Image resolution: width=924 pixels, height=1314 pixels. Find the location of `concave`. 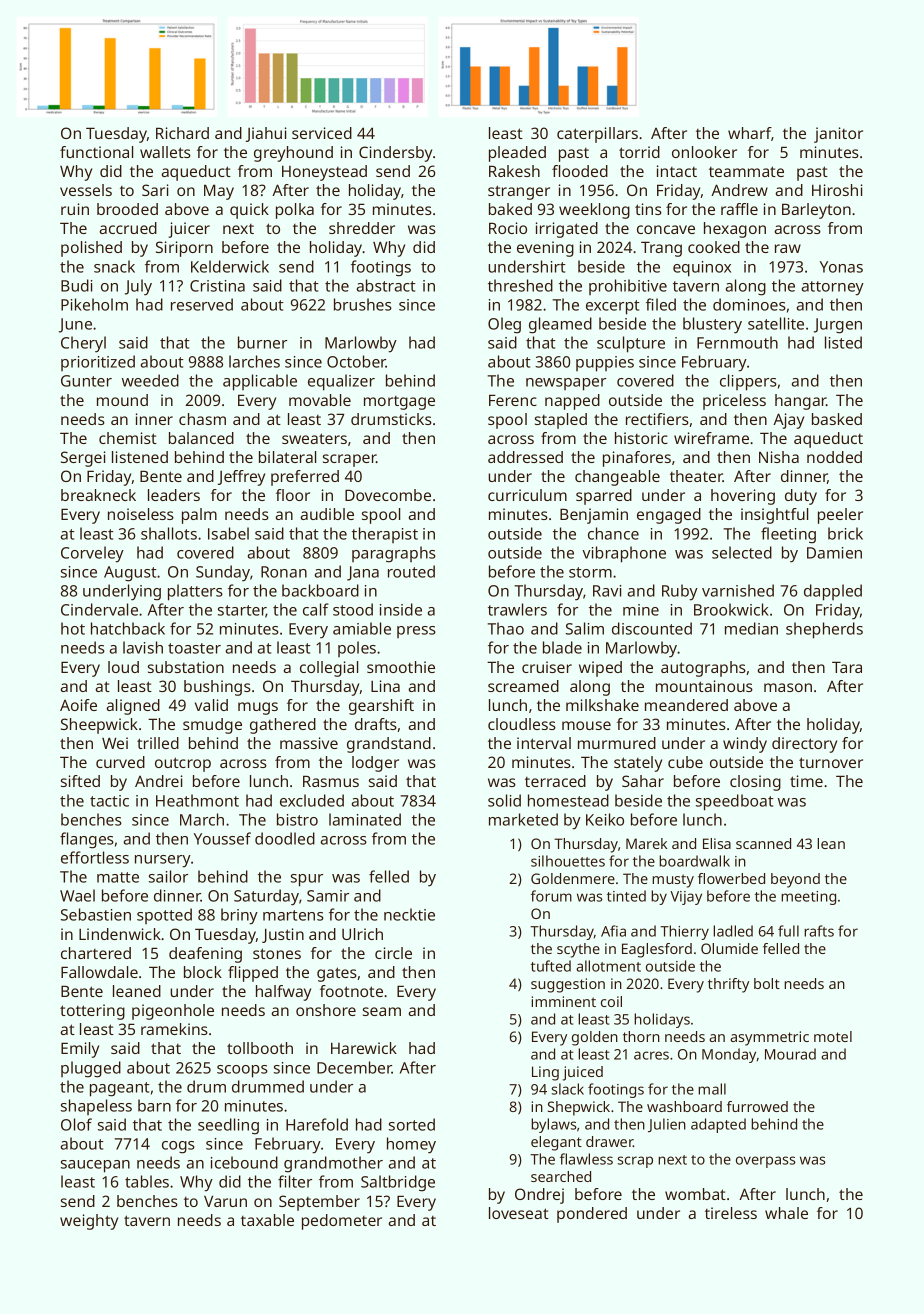

concave is located at coordinates (666, 229).
